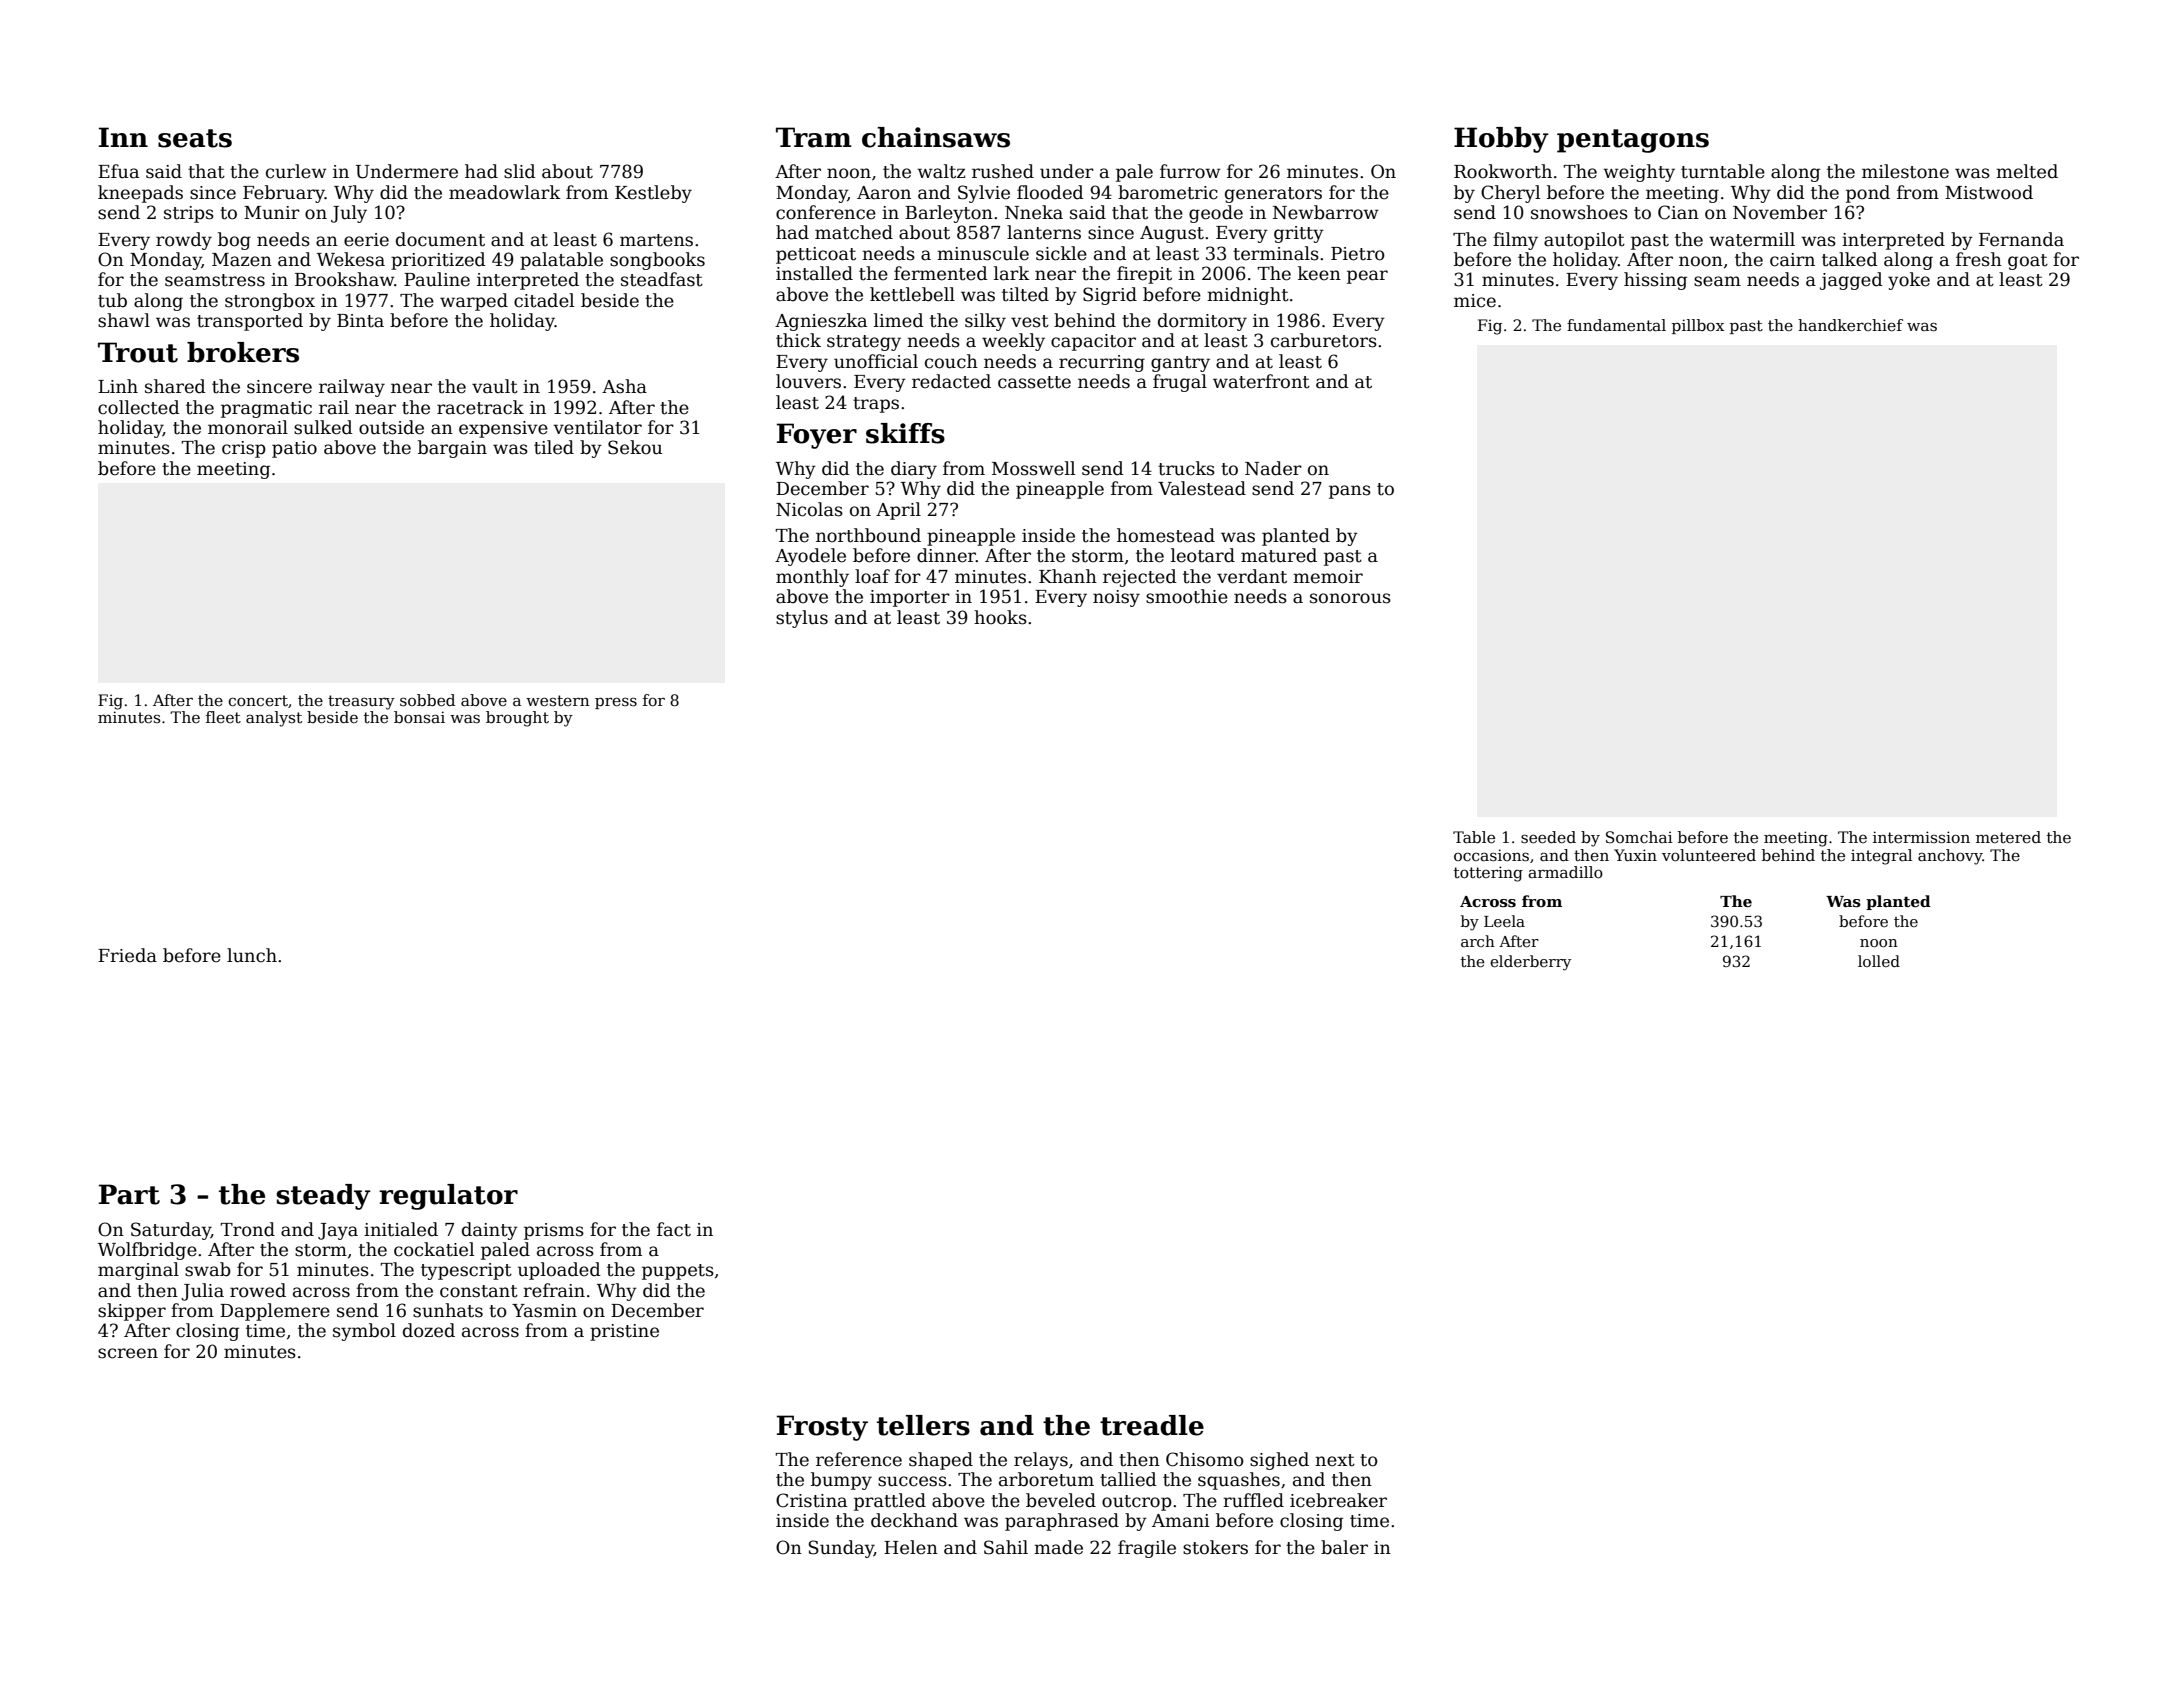  Describe the element at coordinates (466, 1271) in the screenshot. I see `typescript` at that location.
